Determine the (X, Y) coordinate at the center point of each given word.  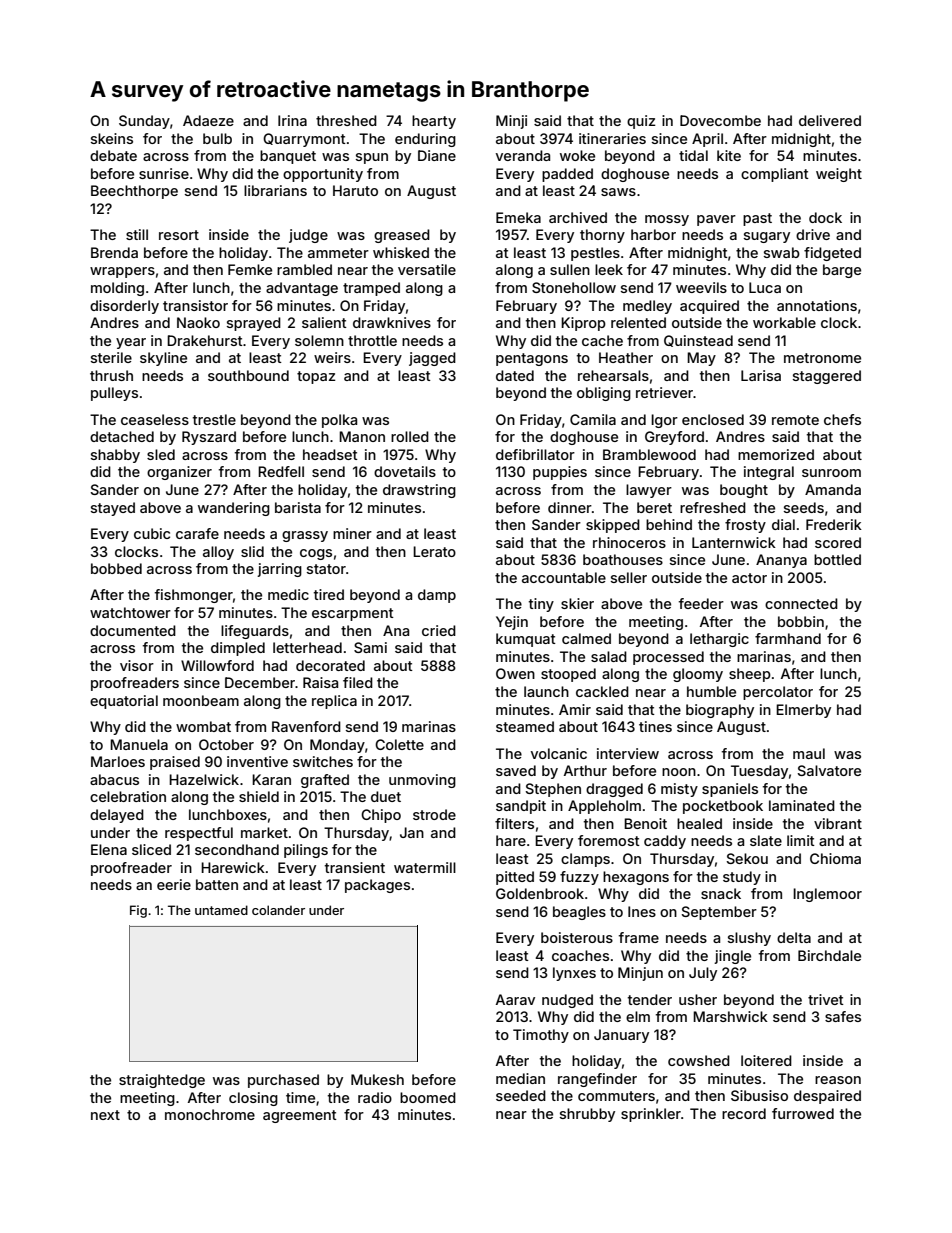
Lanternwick (734, 542)
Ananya (781, 561)
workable (784, 322)
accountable (564, 577)
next (105, 1115)
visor (137, 665)
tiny (541, 605)
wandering (234, 509)
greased (402, 236)
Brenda (114, 252)
